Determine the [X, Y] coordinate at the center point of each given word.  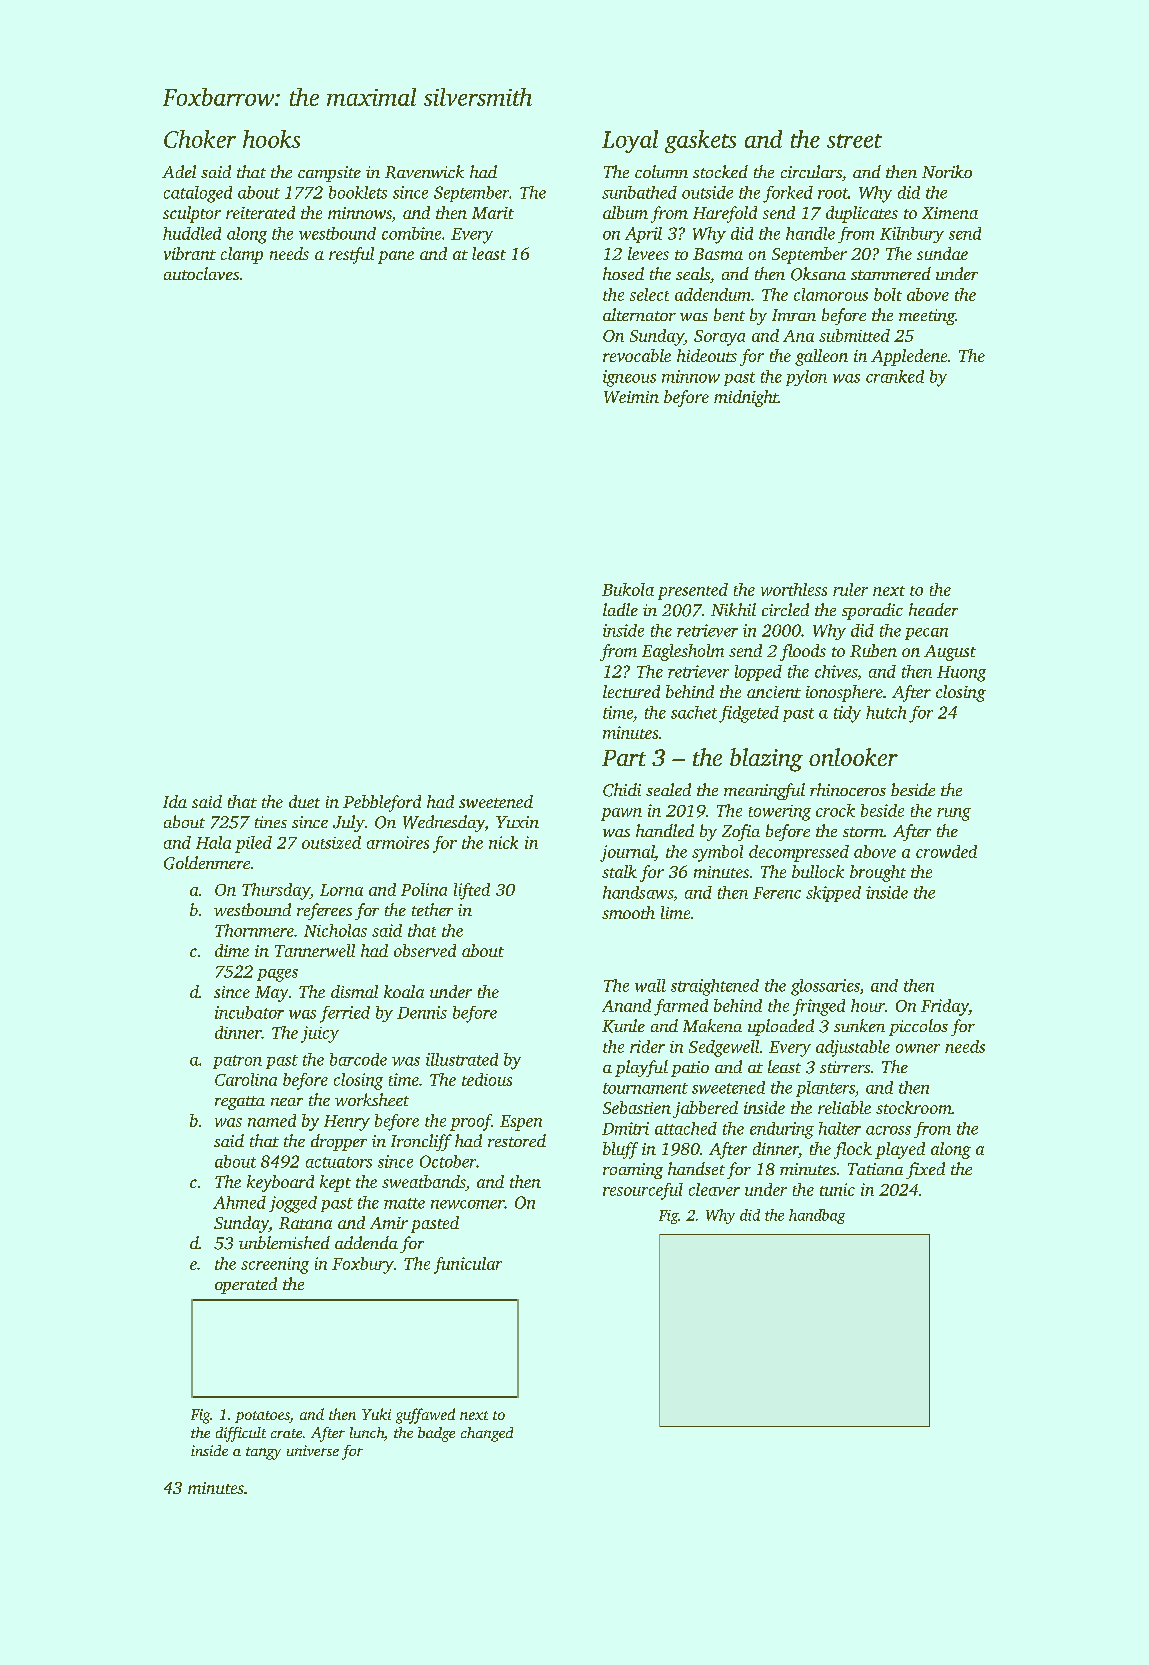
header [933, 609]
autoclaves [201, 273]
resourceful [643, 1191]
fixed [925, 1170]
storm [863, 832]
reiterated [260, 212]
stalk [619, 871]
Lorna [341, 890]
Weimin [631, 397]
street [854, 141]
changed [487, 1434]
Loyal [630, 141]
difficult [241, 1434]
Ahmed [239, 1202]
